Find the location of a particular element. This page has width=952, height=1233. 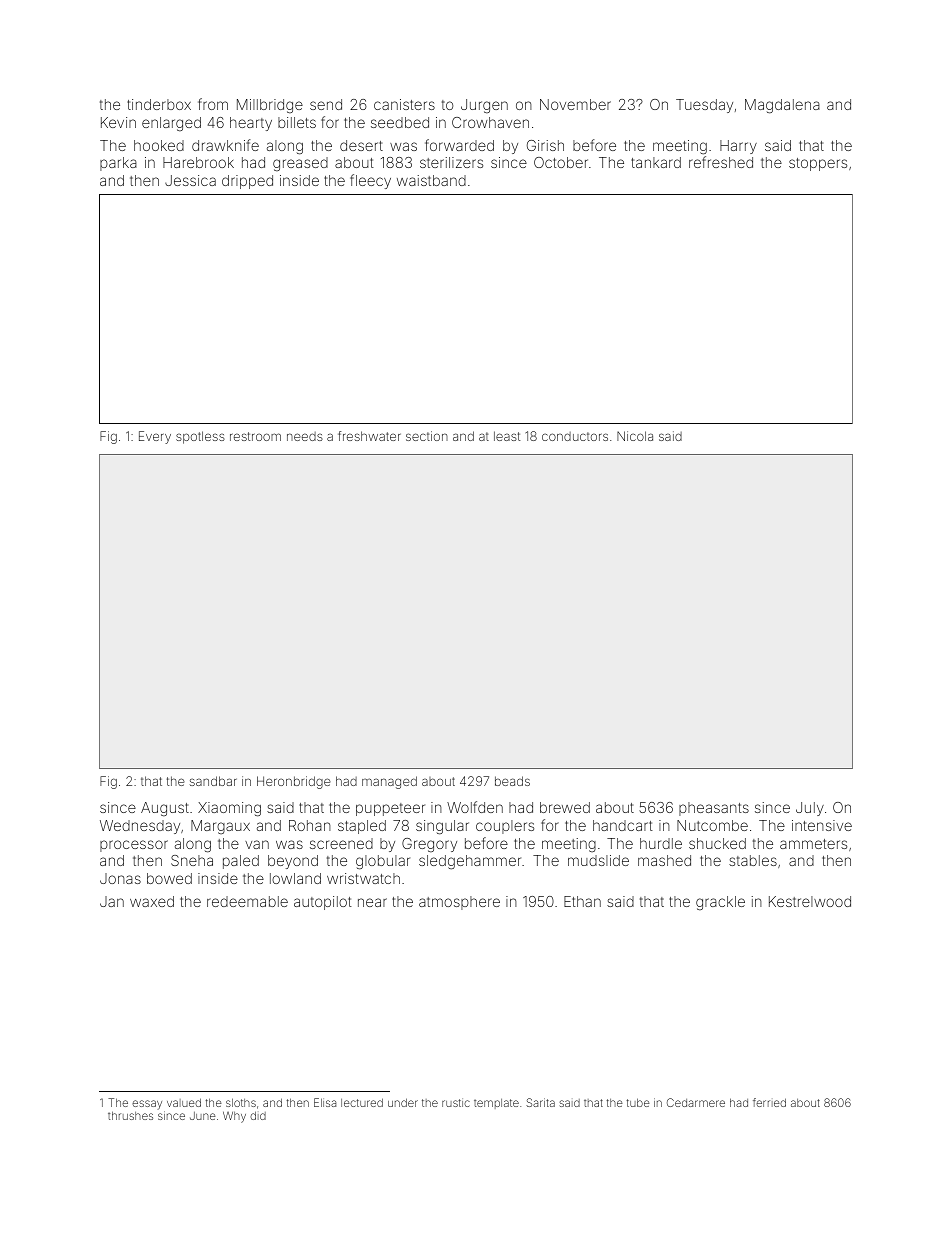

brewed is located at coordinates (565, 807).
